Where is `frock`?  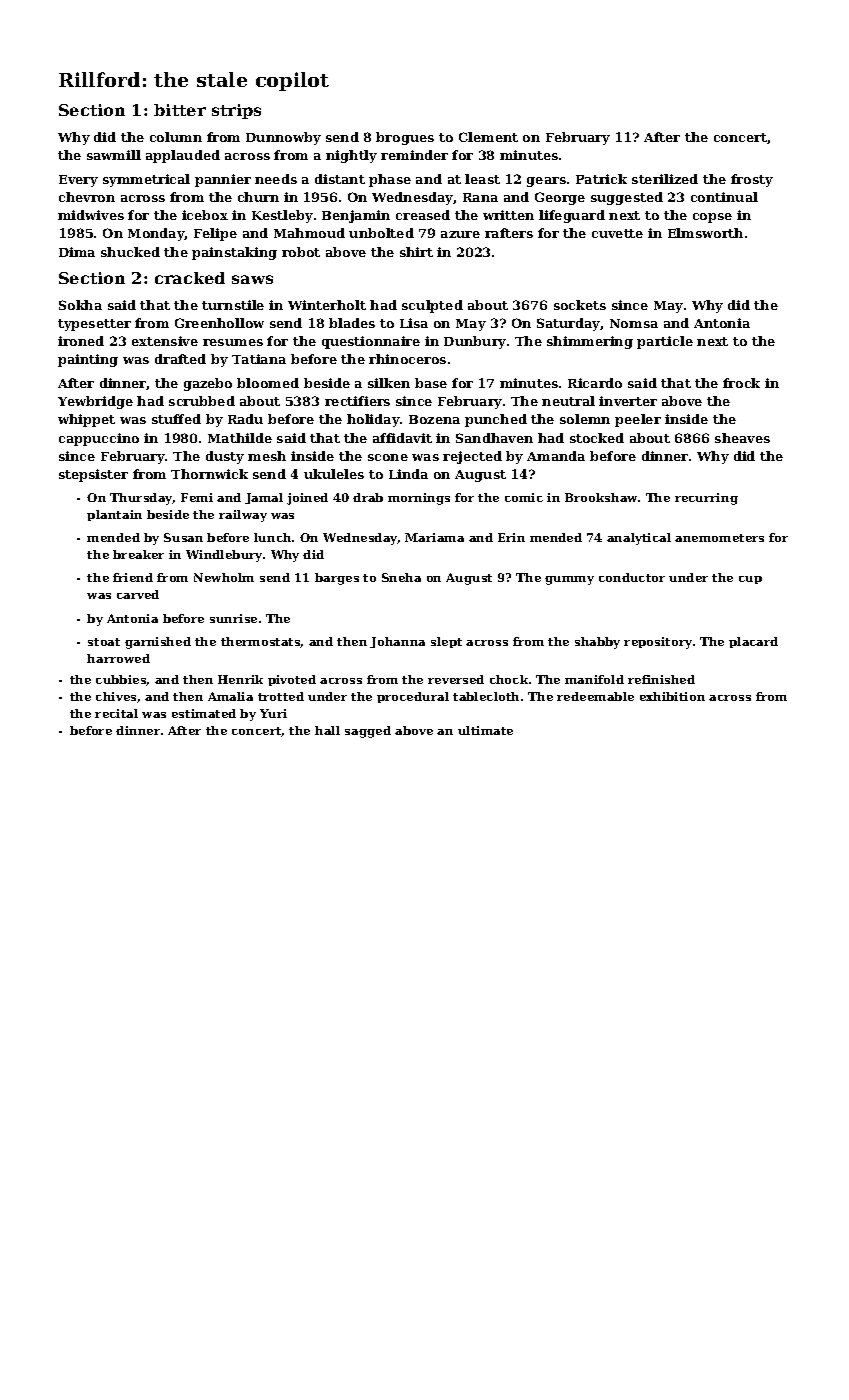 frock is located at coordinates (741, 383).
